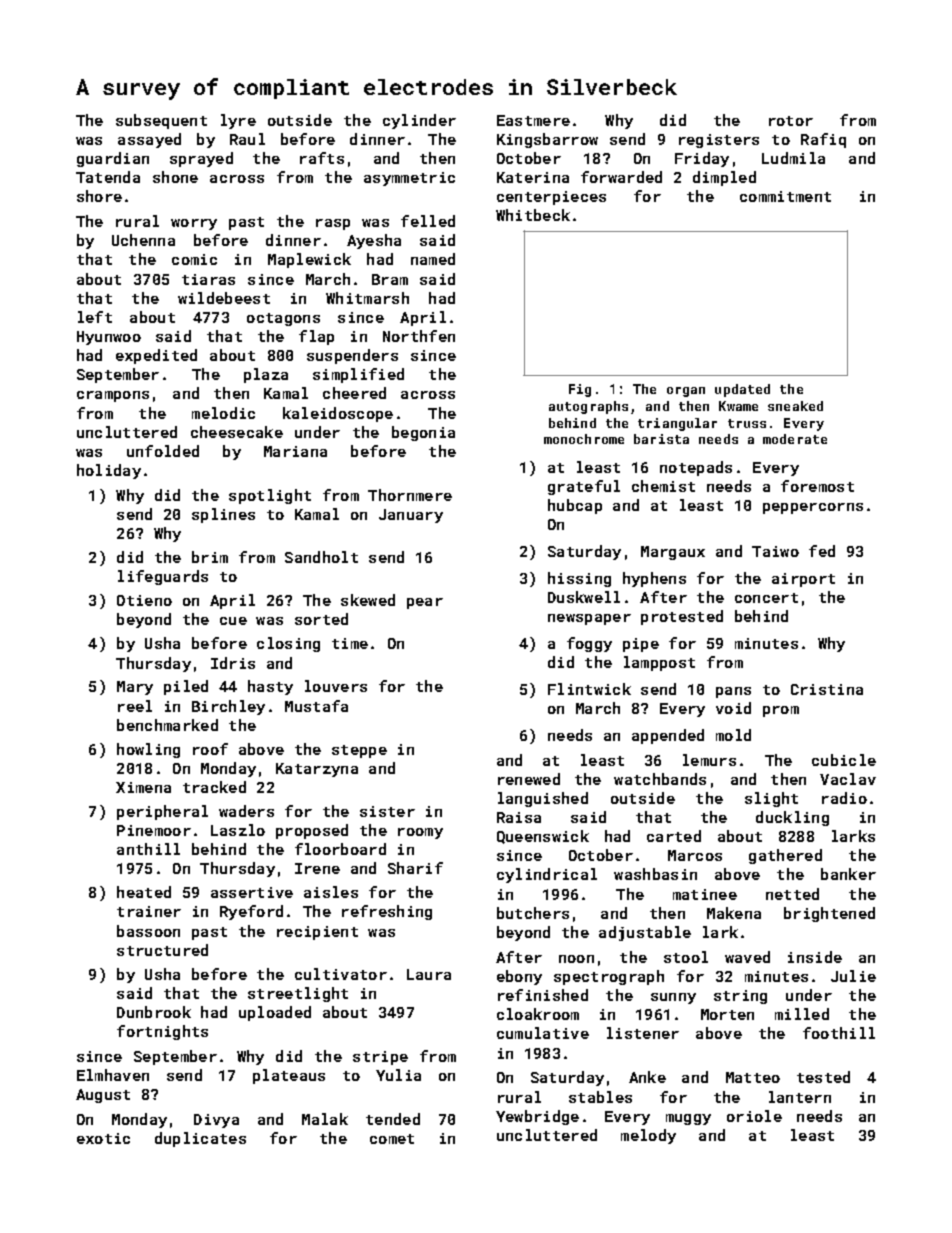 The image size is (952, 1233). Describe the element at coordinates (148, 849) in the image. I see `anthill` at that location.
